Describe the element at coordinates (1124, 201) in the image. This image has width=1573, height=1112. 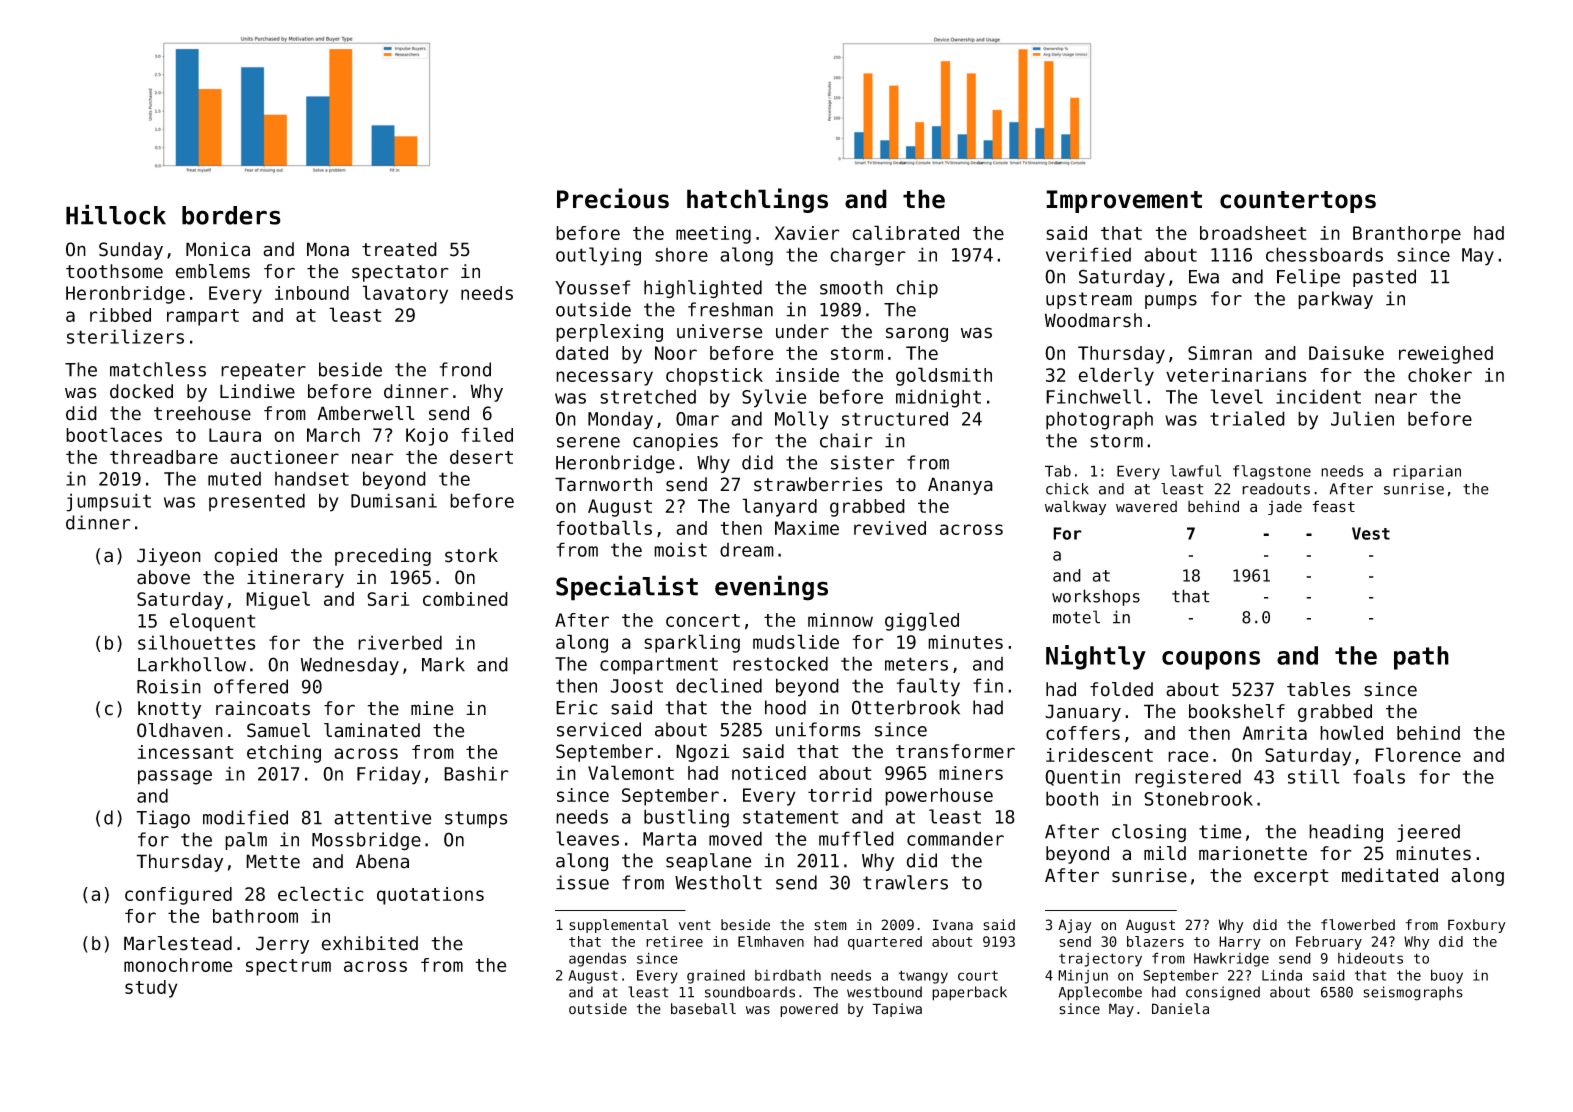
I see `Improvement` at that location.
